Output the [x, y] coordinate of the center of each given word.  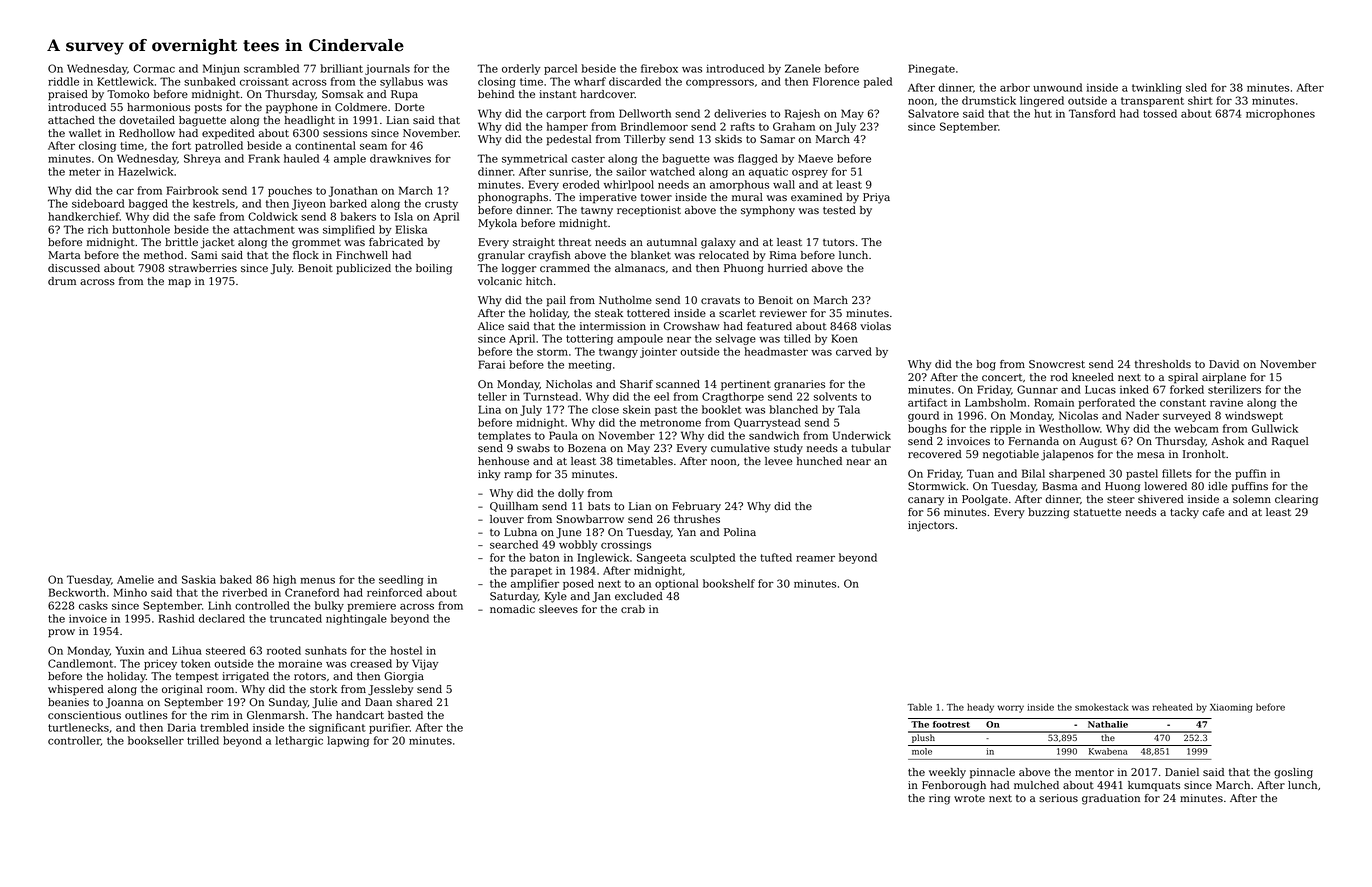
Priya [876, 198]
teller [492, 396]
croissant [264, 81]
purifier [389, 728]
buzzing [1049, 513]
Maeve [815, 158]
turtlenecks [78, 727]
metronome [670, 423]
